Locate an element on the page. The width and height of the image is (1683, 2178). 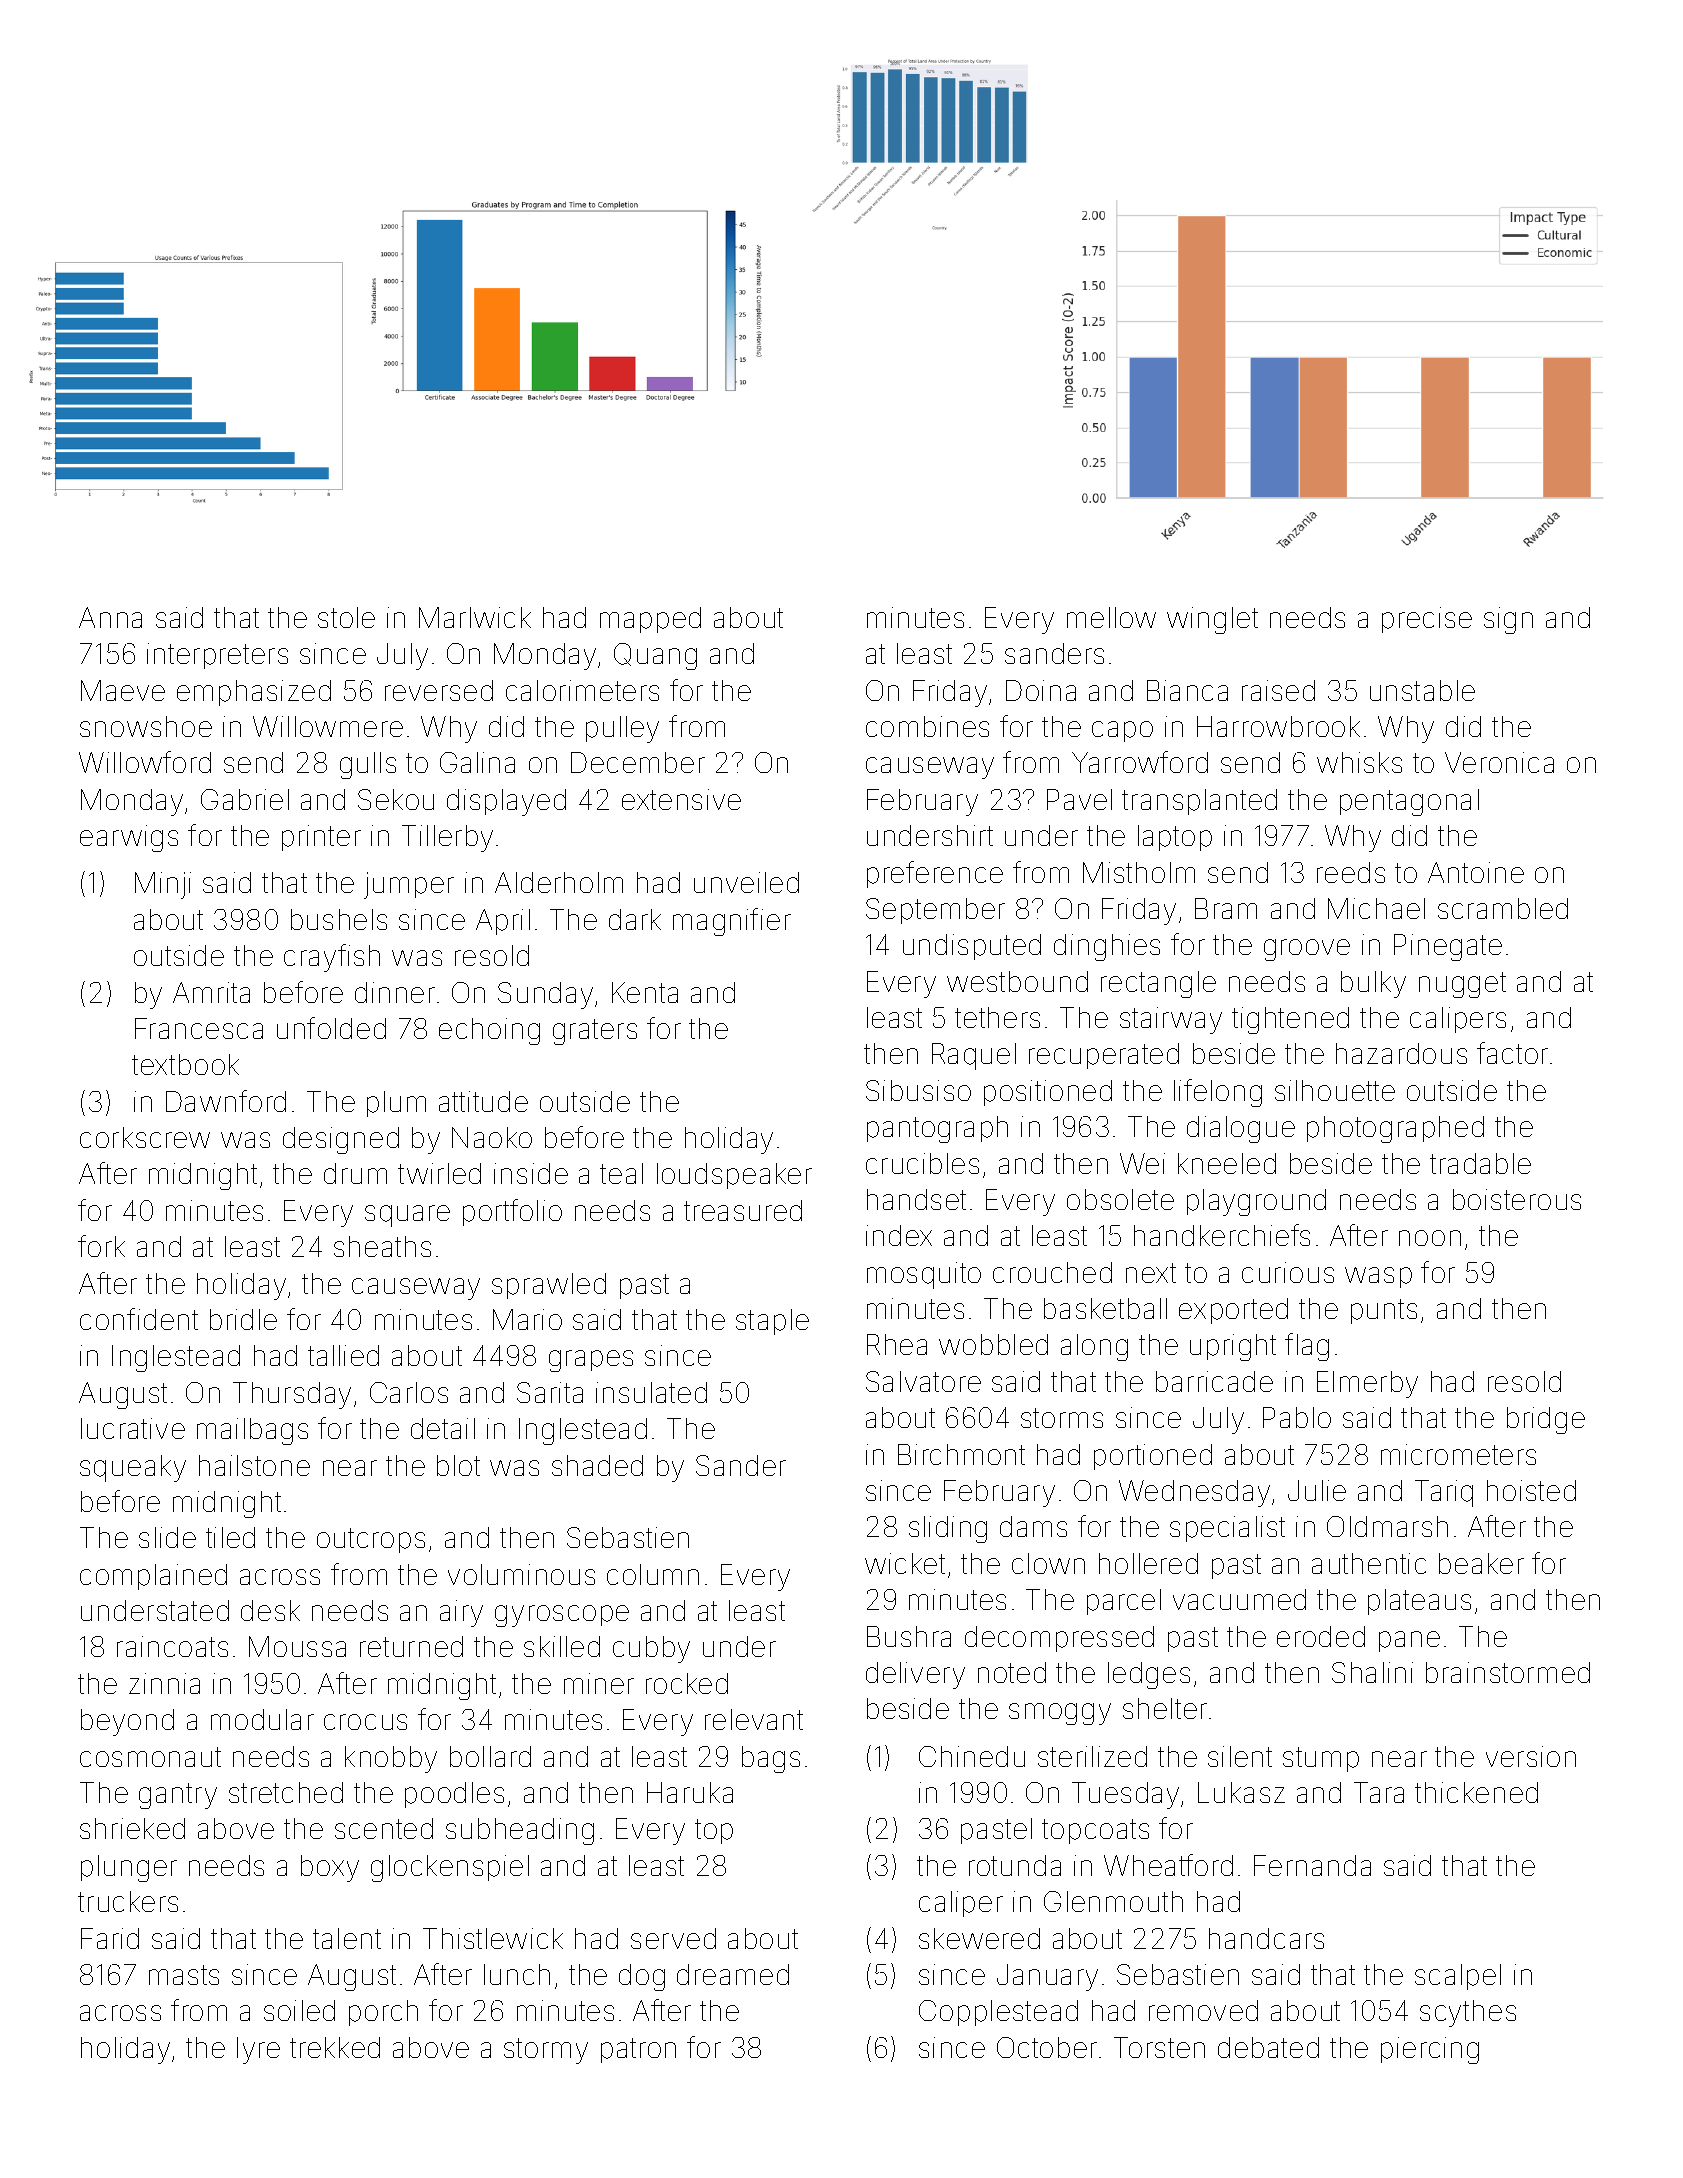
poodles is located at coordinates (454, 1795).
